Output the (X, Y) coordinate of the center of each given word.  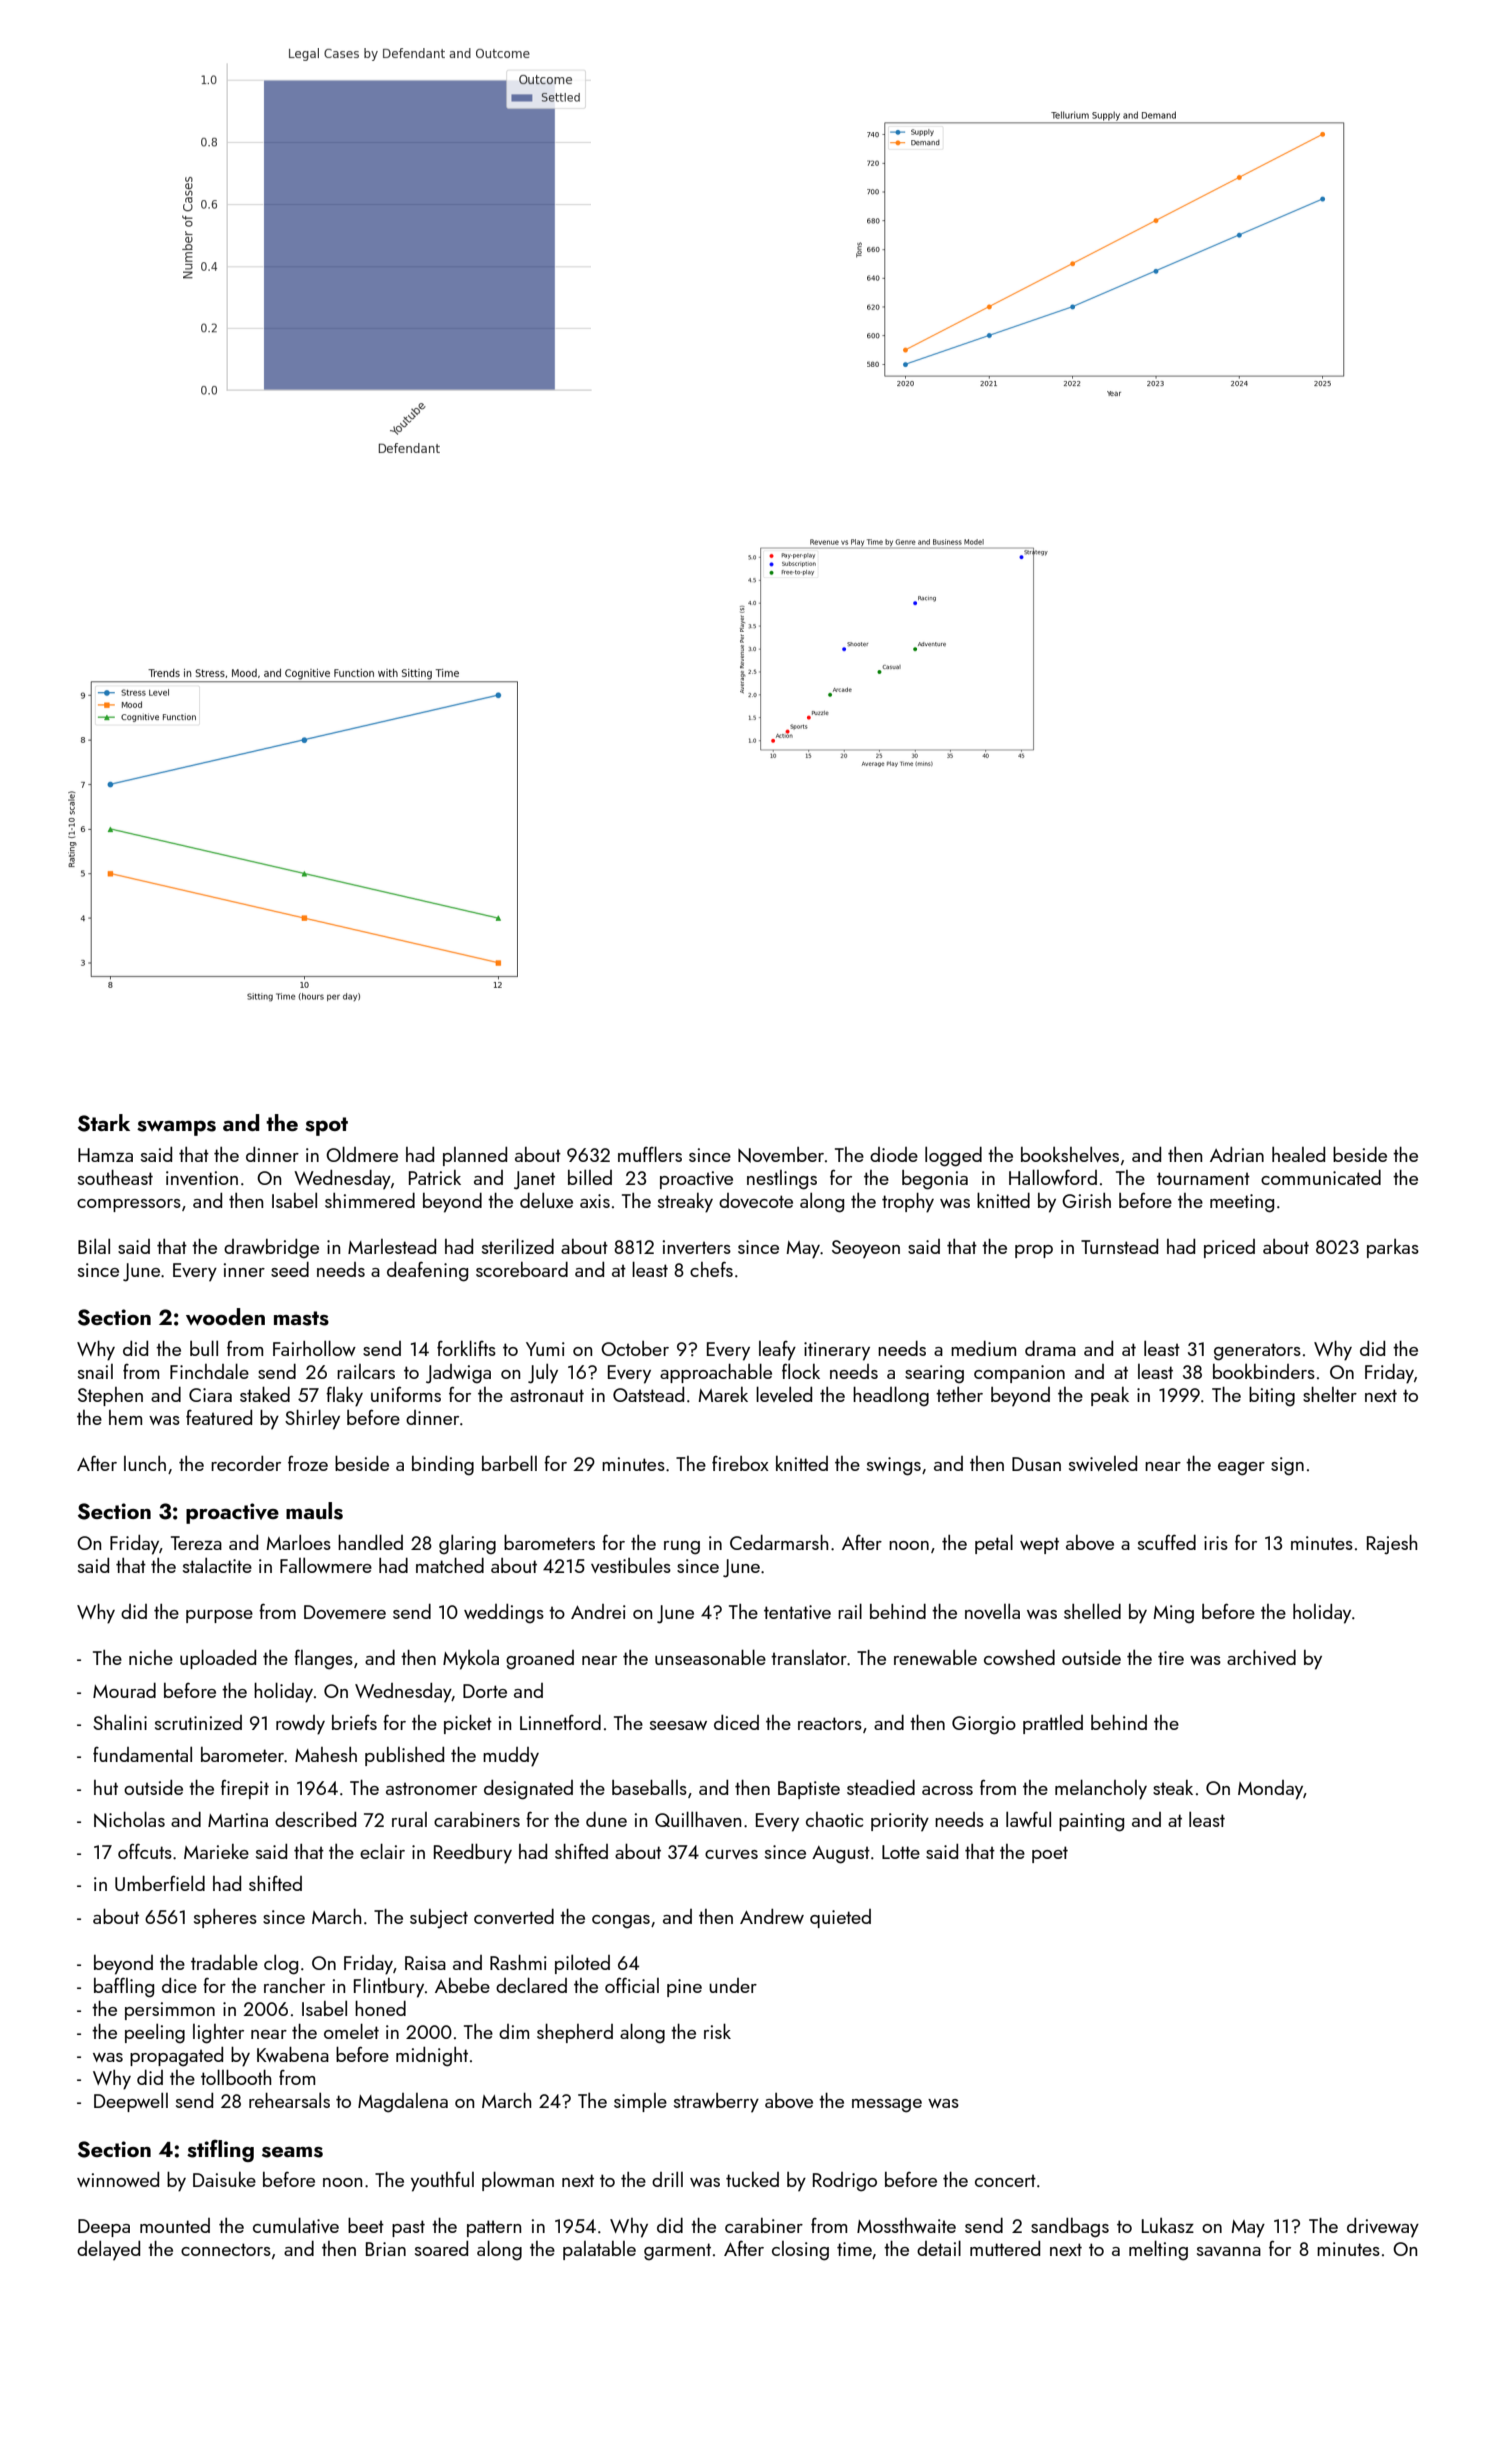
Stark (104, 1123)
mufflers (650, 1154)
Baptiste (809, 1790)
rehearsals (289, 2100)
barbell (509, 1463)
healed (1298, 1154)
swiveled (1103, 1463)
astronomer (431, 1789)
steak (1173, 1787)
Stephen (110, 1396)
